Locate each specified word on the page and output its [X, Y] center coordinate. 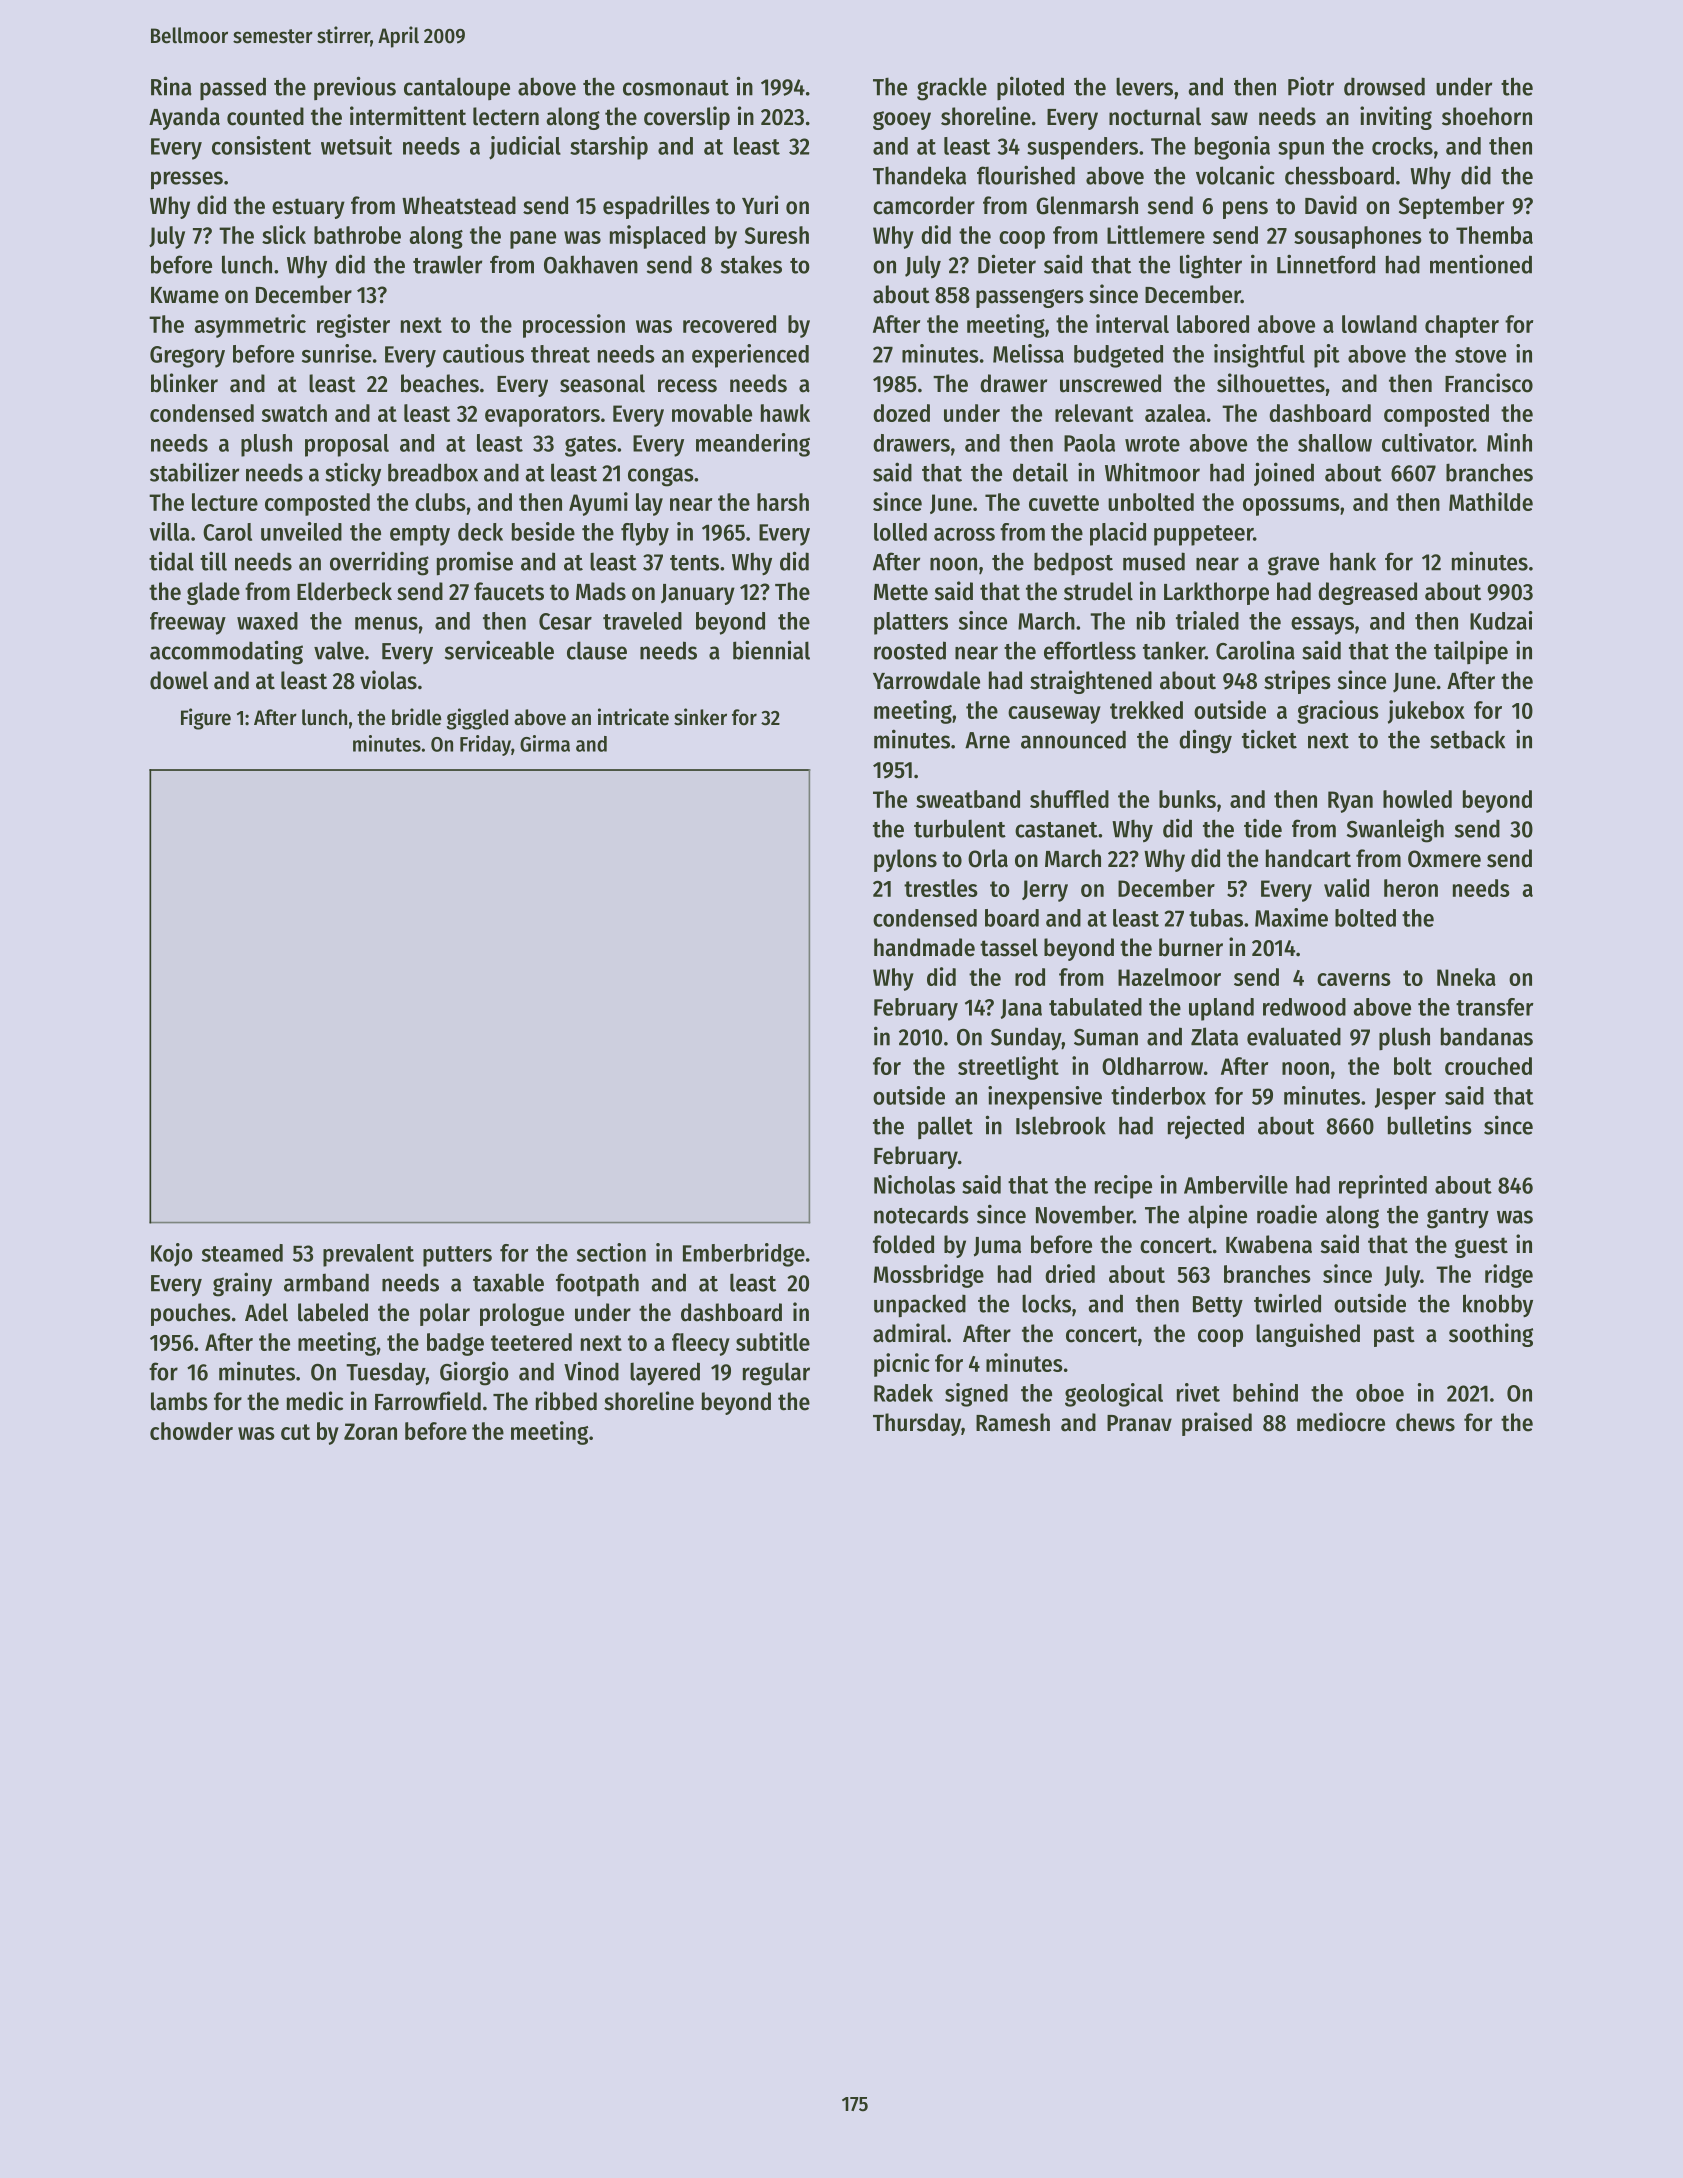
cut [295, 1432]
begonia [1232, 148]
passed [233, 88]
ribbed [566, 1401]
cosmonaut [676, 88]
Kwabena [1269, 1244]
